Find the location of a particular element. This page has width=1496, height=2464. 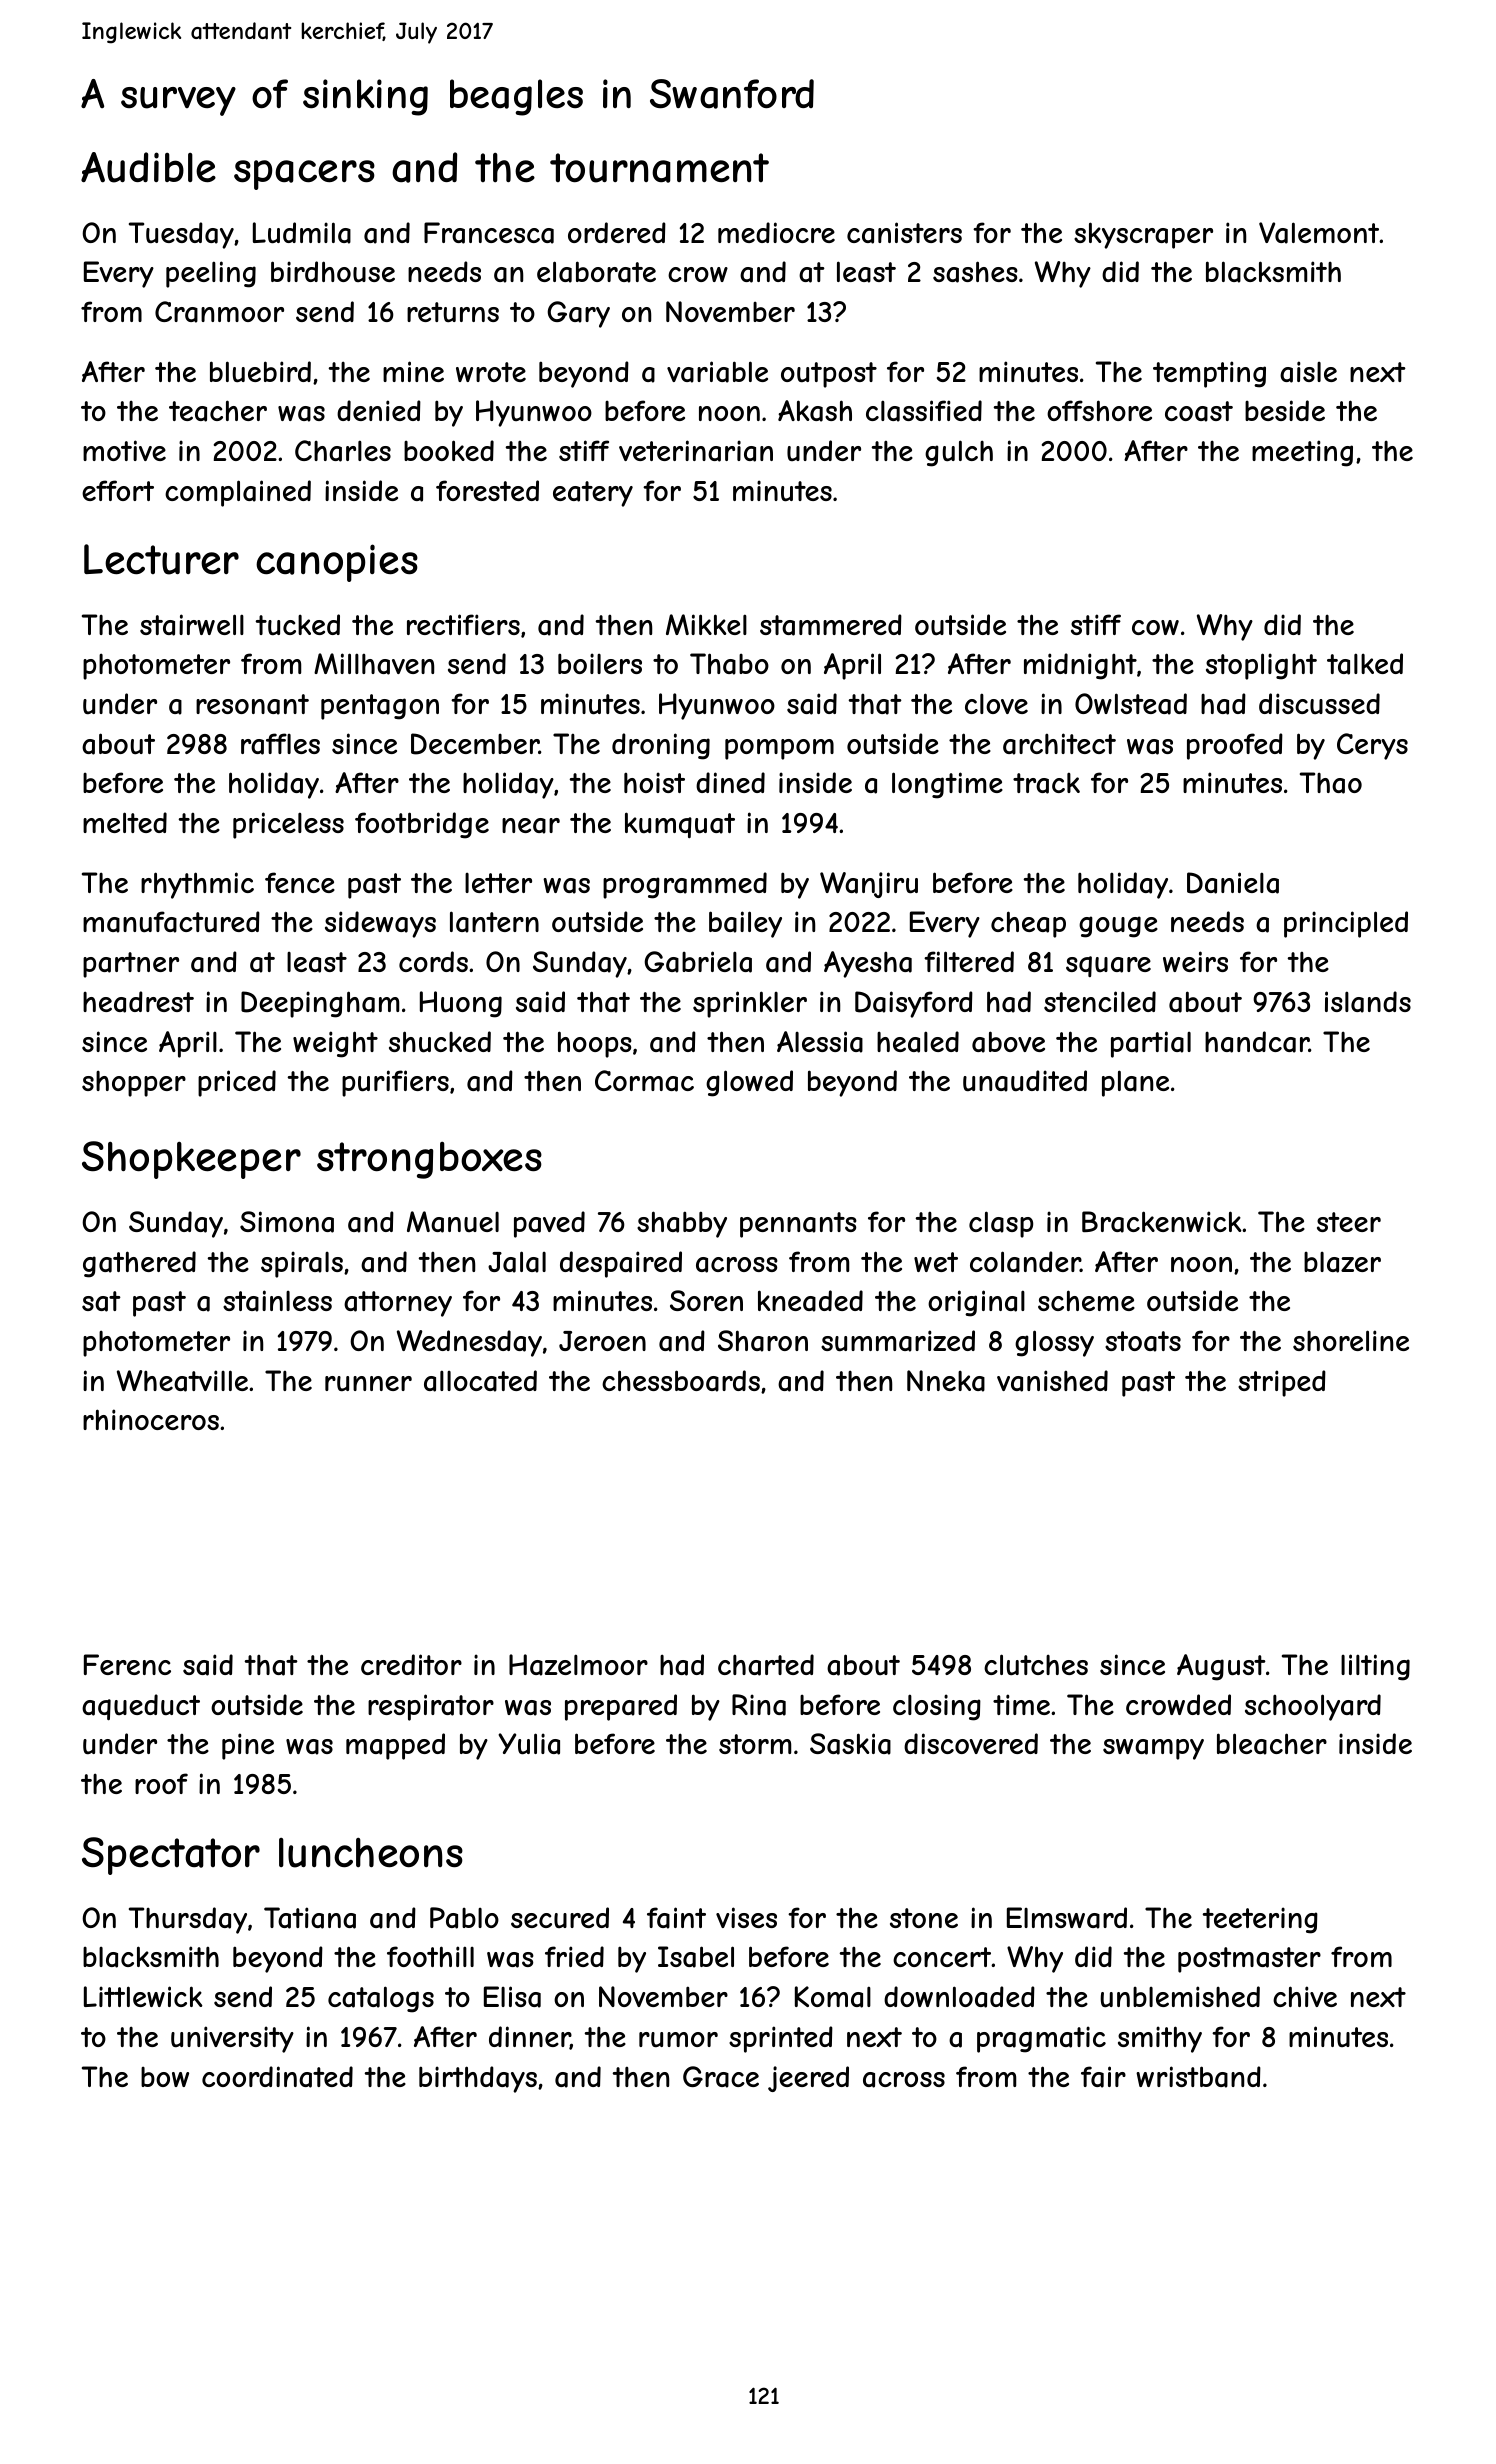

aisle is located at coordinates (1308, 372).
